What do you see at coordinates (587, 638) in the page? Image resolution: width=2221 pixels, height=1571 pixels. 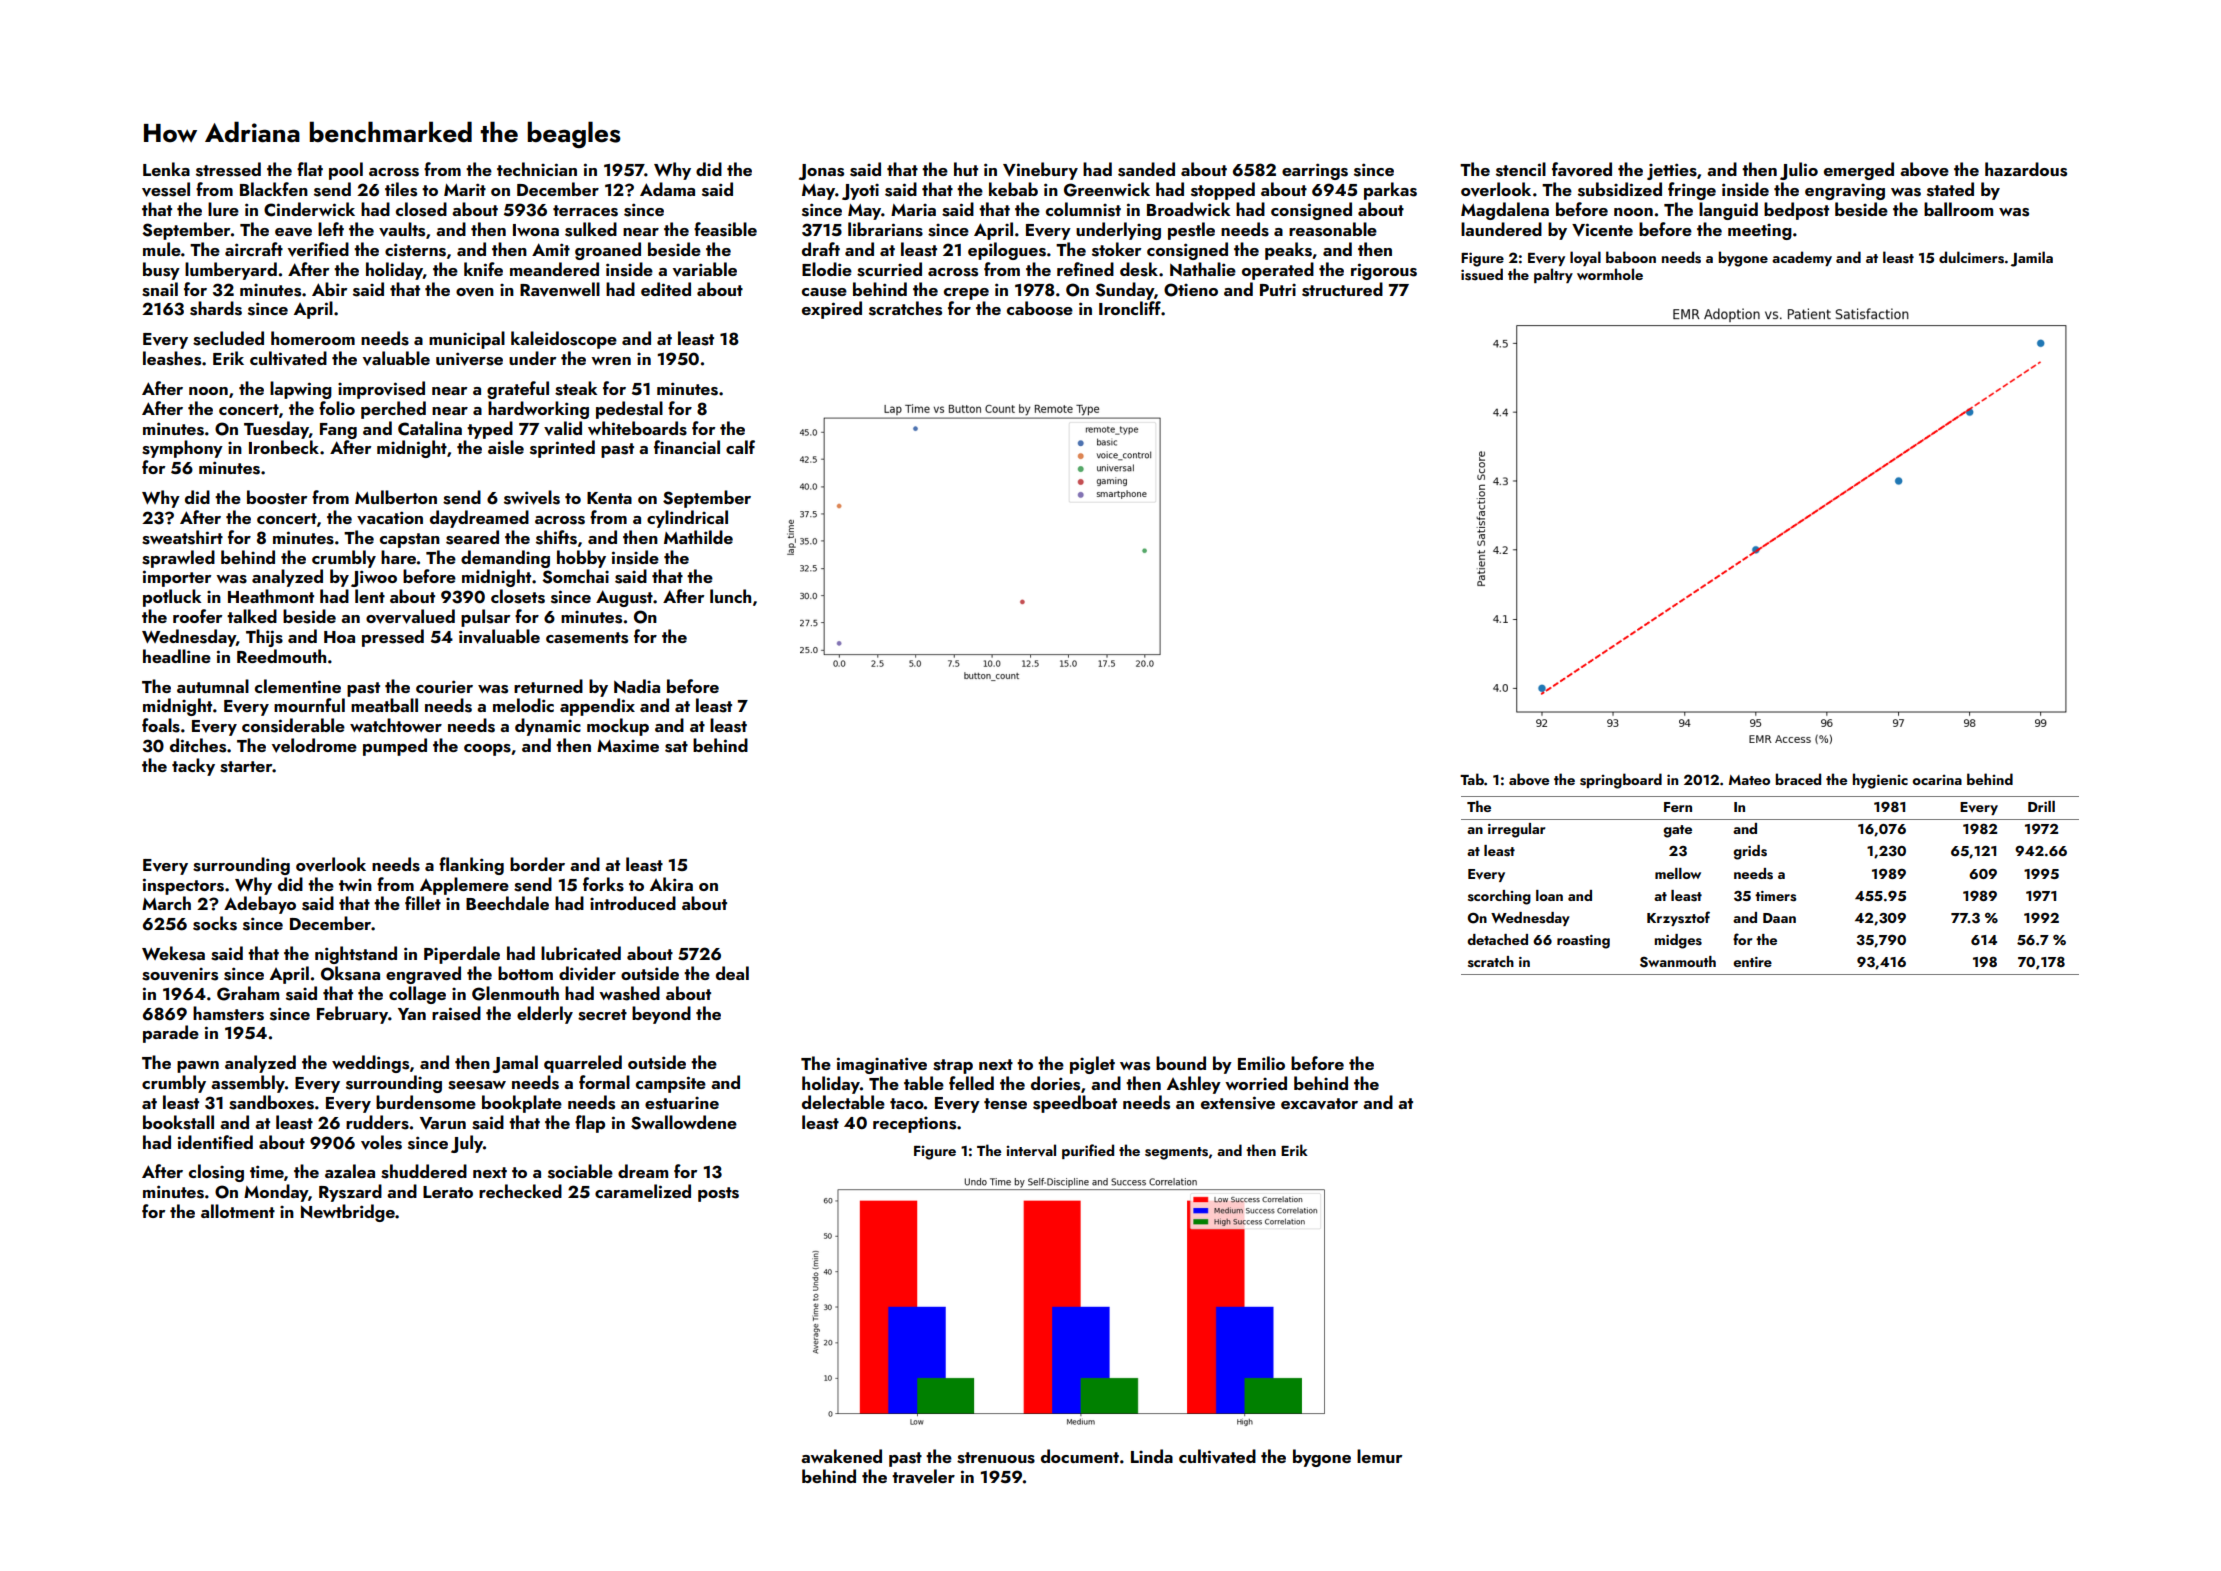 I see `casements` at bounding box center [587, 638].
